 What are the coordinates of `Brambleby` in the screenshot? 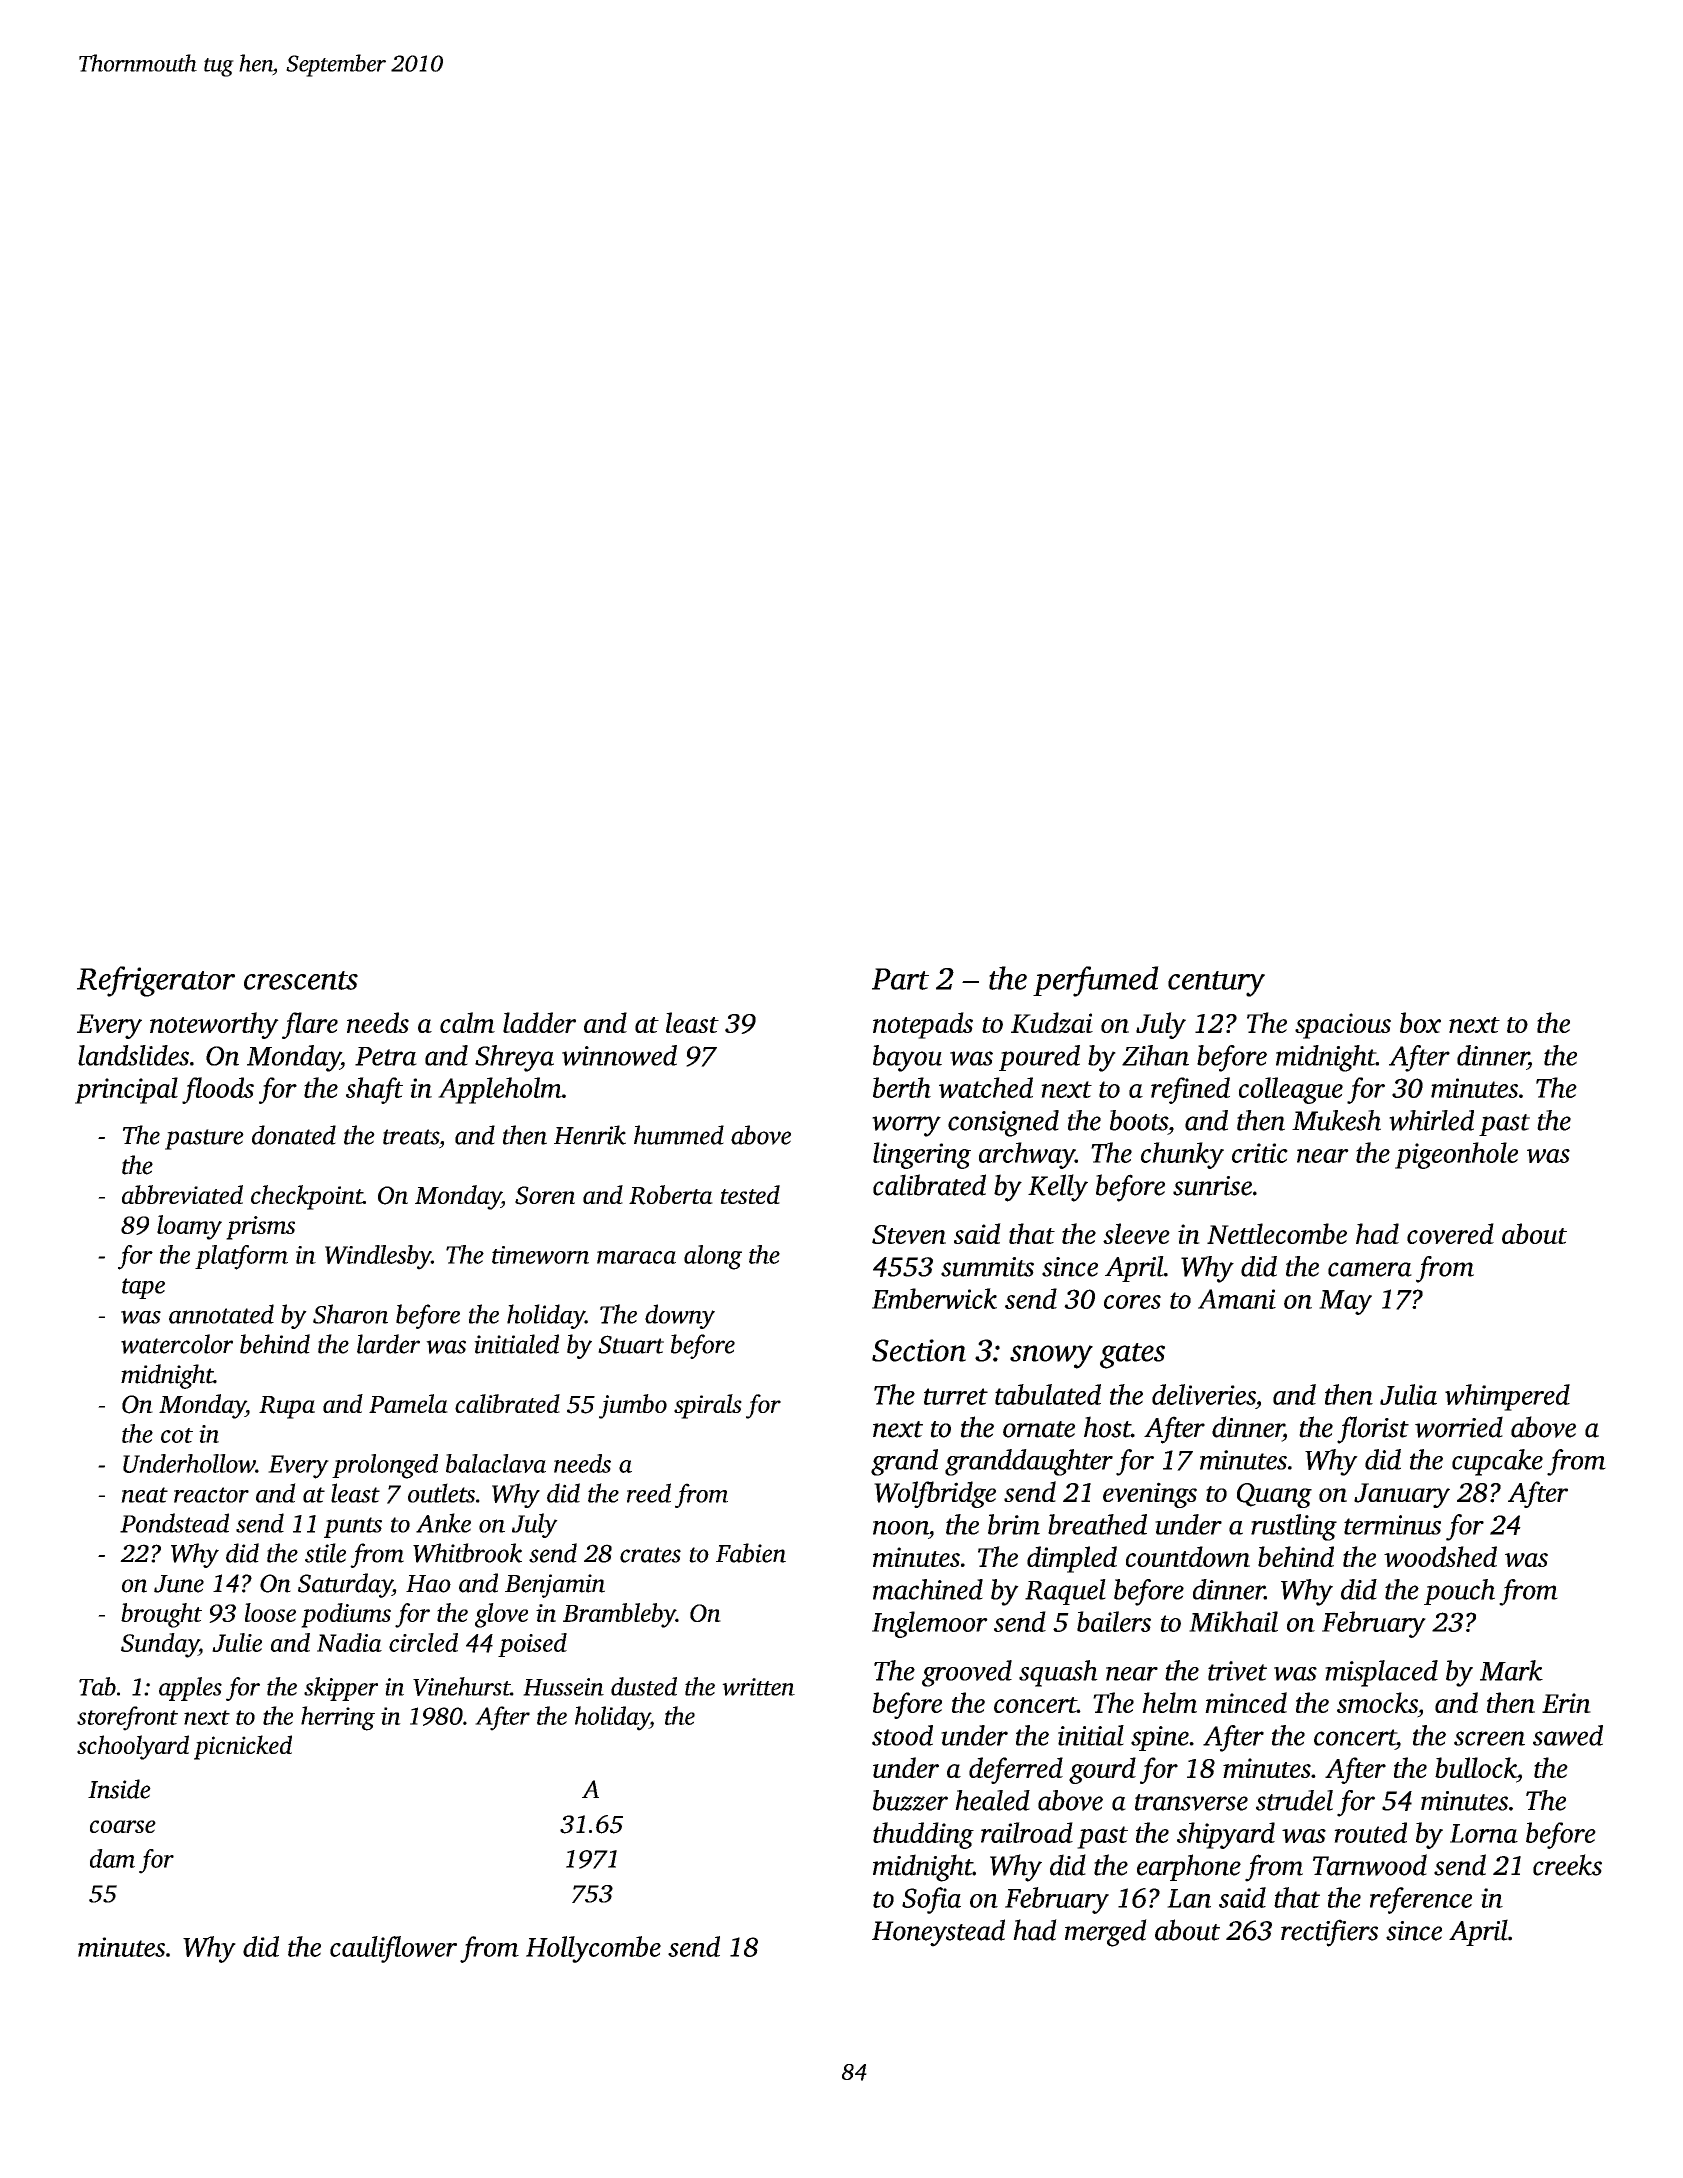 It's located at (619, 1615).
